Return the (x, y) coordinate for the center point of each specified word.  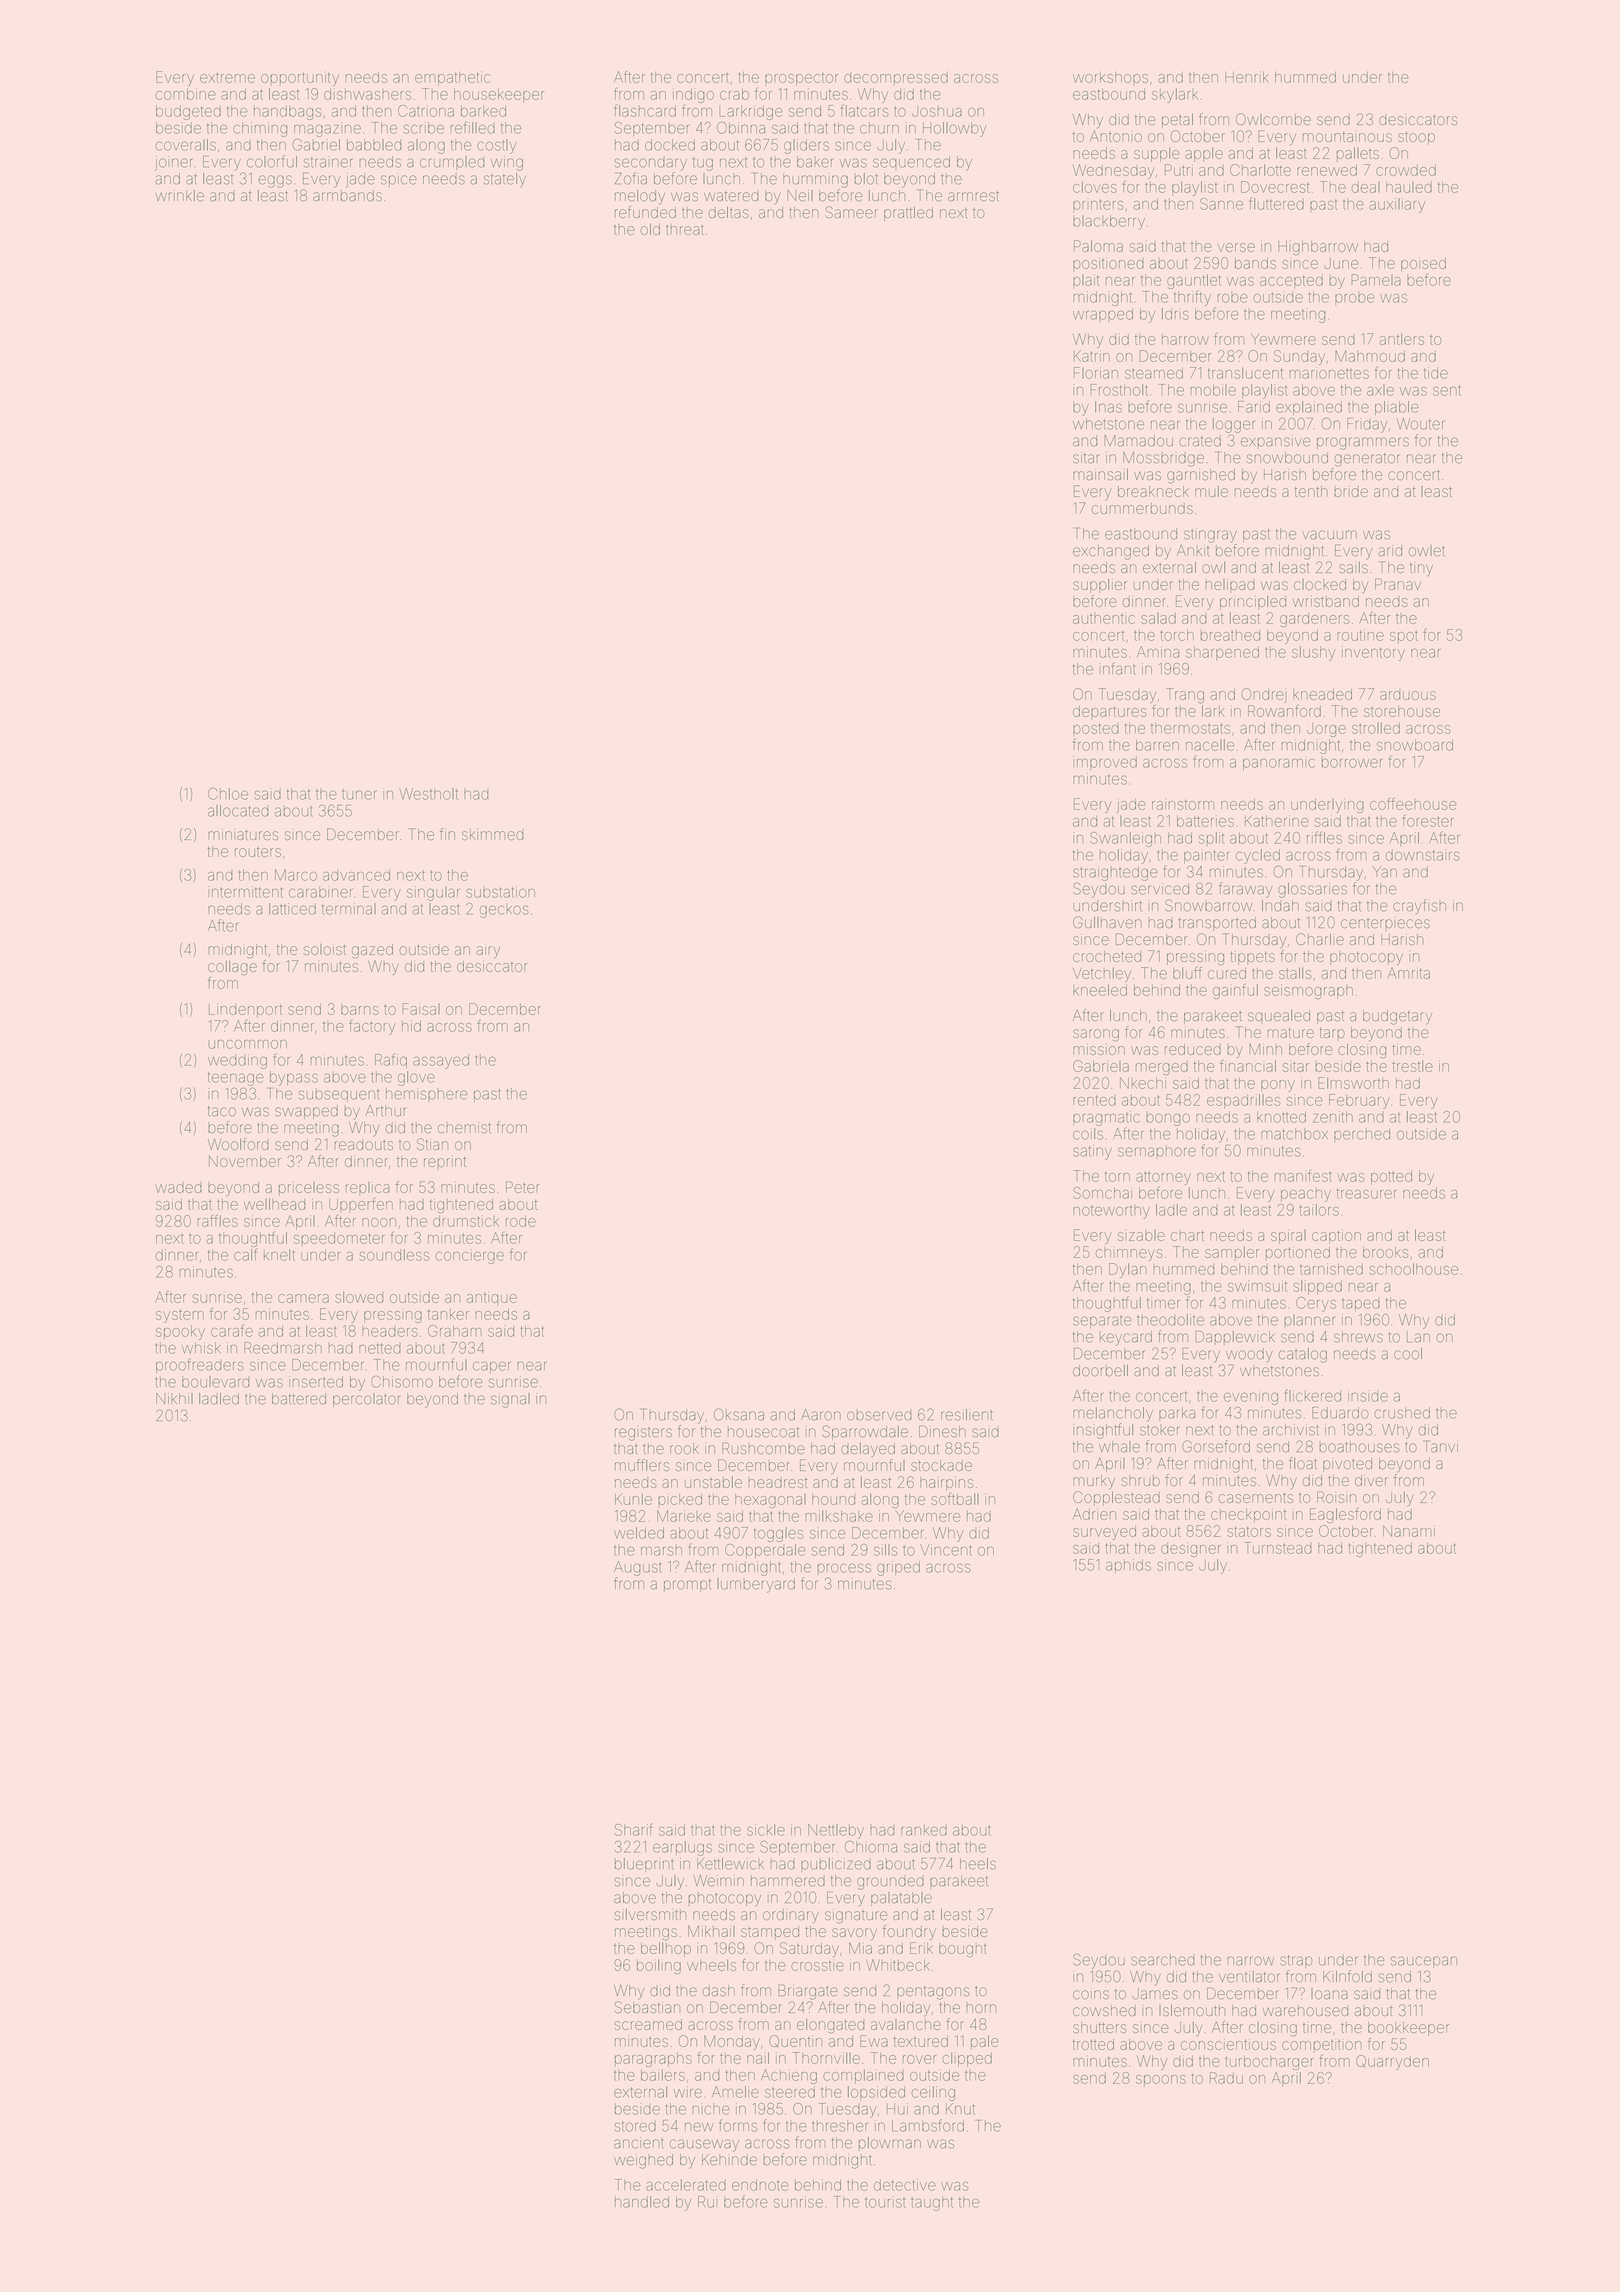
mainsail (1100, 474)
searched (1162, 1960)
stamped (770, 1932)
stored (635, 2126)
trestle (1412, 1066)
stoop (1416, 138)
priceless (309, 1188)
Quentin (795, 2041)
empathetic (452, 78)
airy (488, 951)
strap (1296, 1961)
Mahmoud (1370, 356)
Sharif (634, 1829)
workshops (1110, 78)
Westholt (428, 794)
